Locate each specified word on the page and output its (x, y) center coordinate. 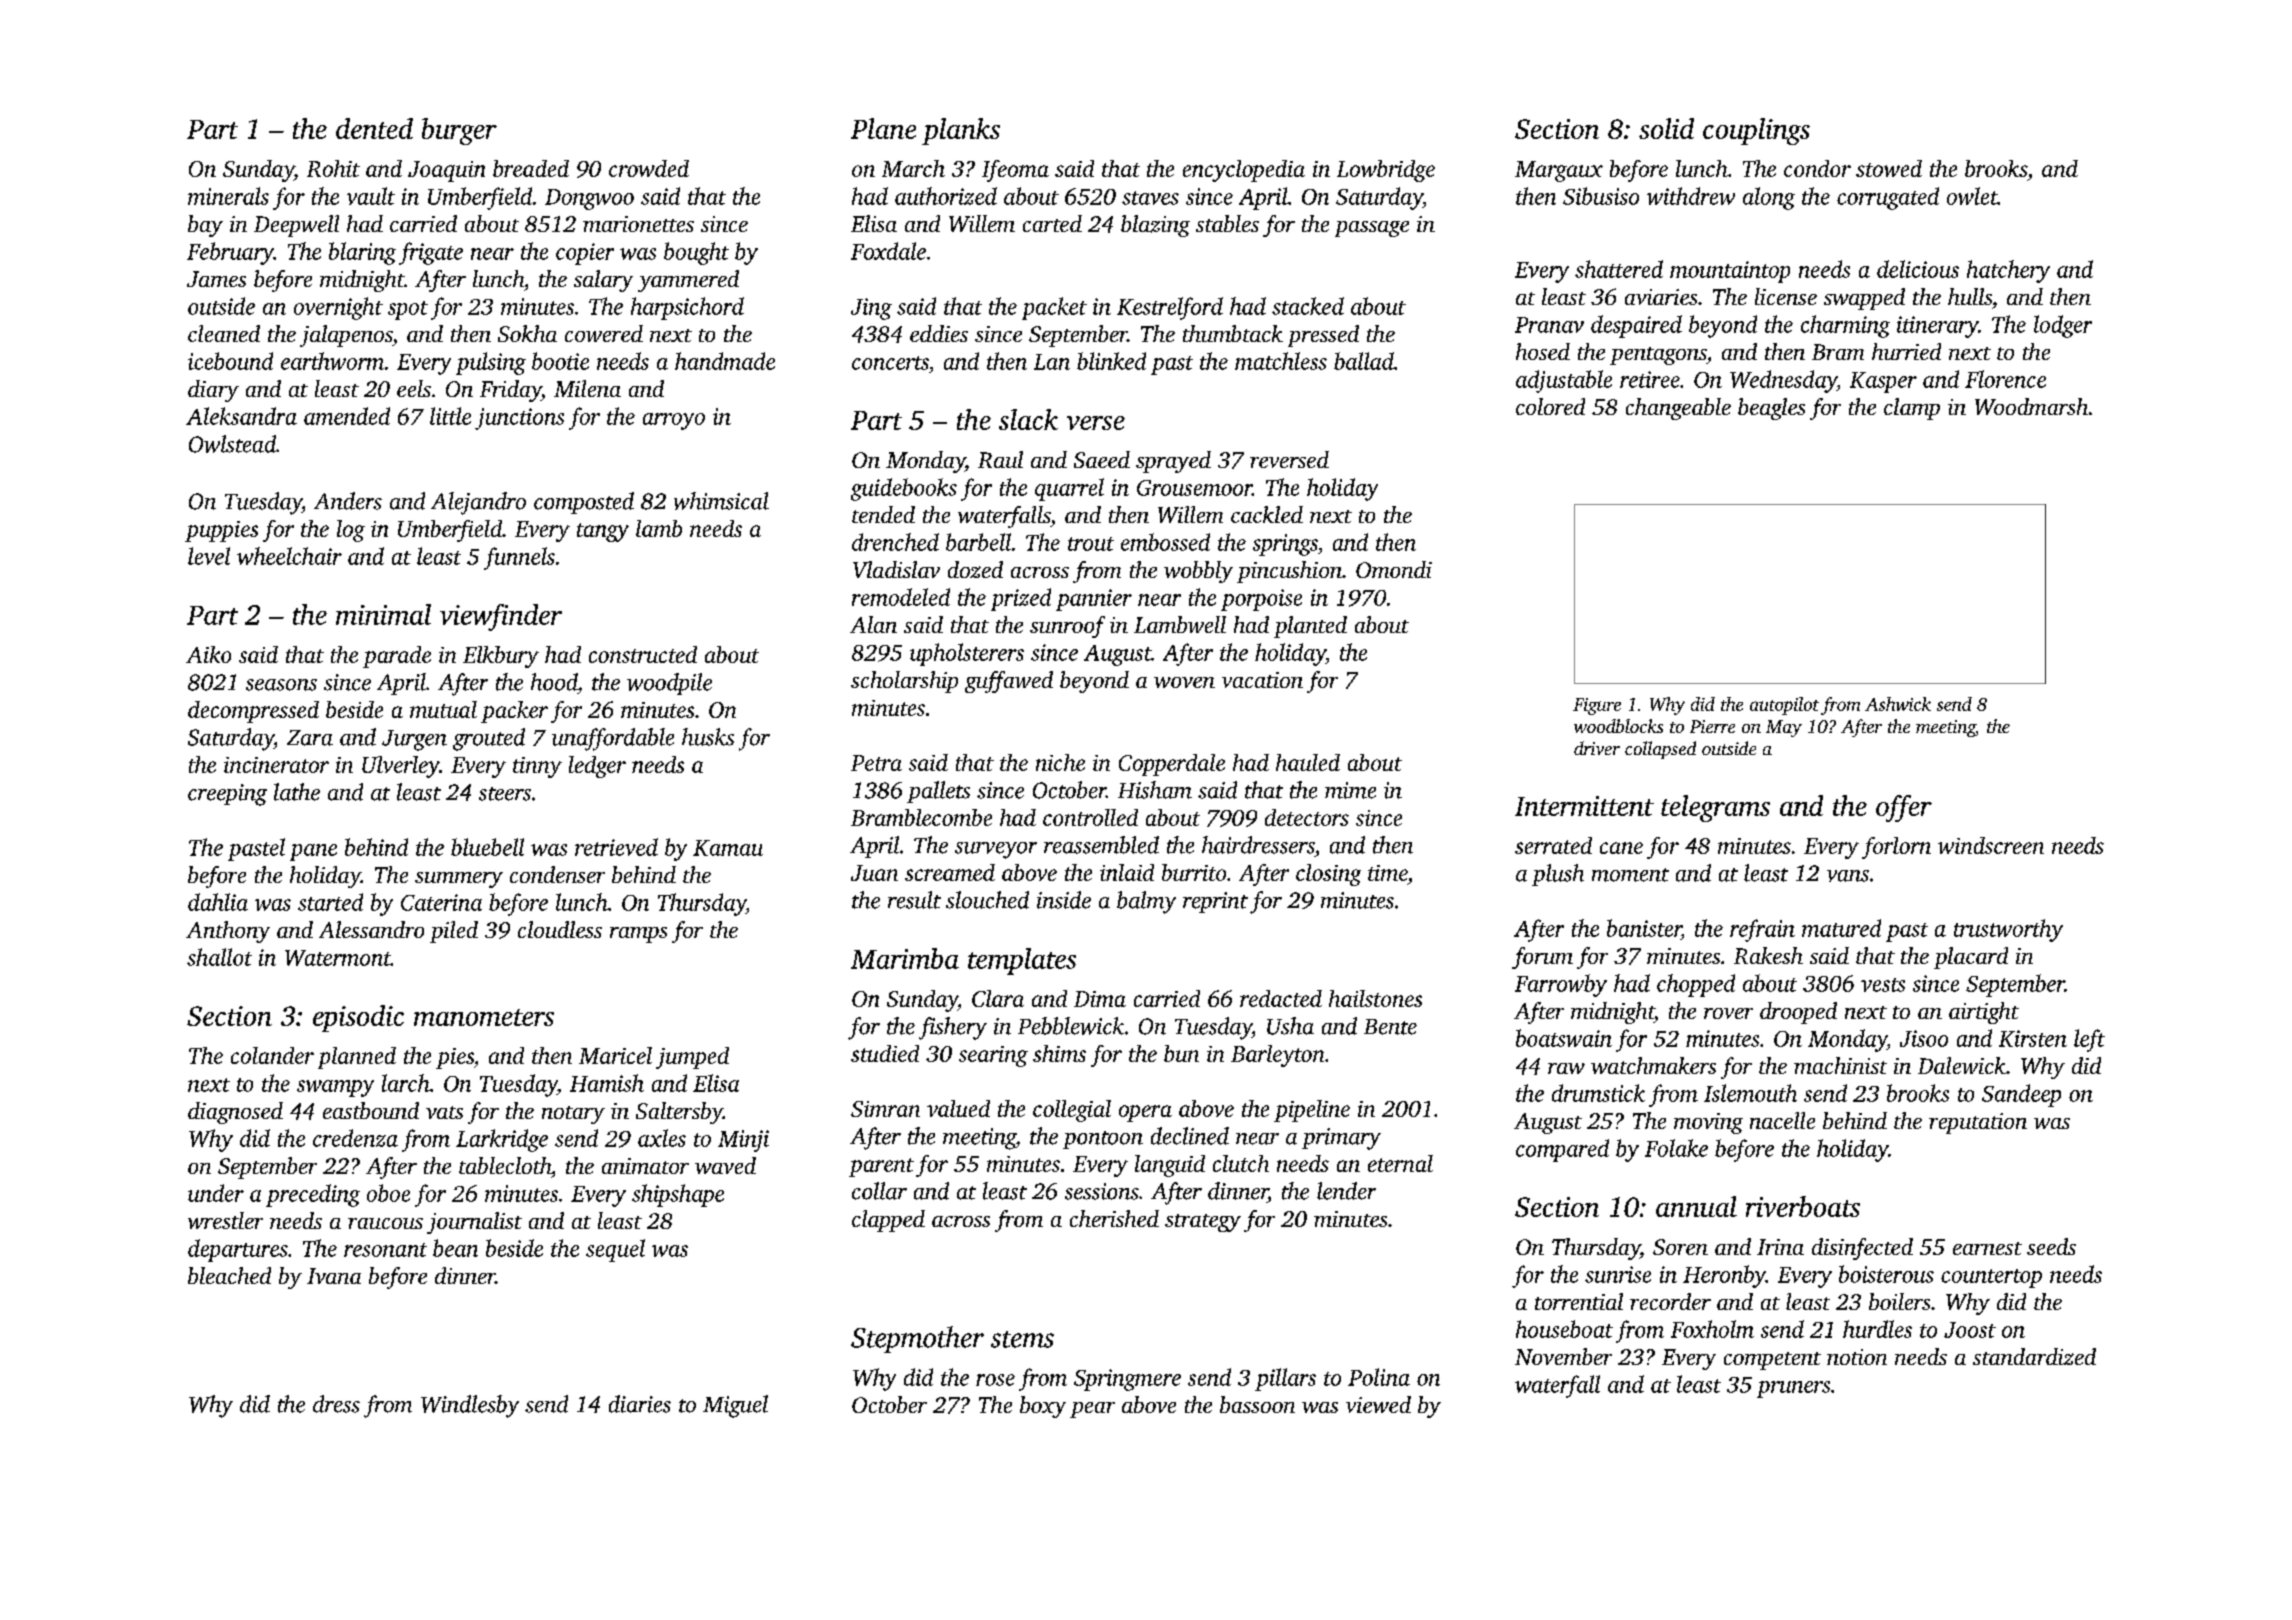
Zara (310, 738)
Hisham (1155, 790)
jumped (692, 1058)
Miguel (735, 1406)
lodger (2063, 326)
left (2089, 1040)
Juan (874, 873)
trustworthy (2008, 930)
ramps (638, 935)
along (1769, 198)
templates (1022, 961)
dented (374, 128)
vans (1848, 876)
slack (1028, 419)
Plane (883, 128)
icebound (230, 361)
